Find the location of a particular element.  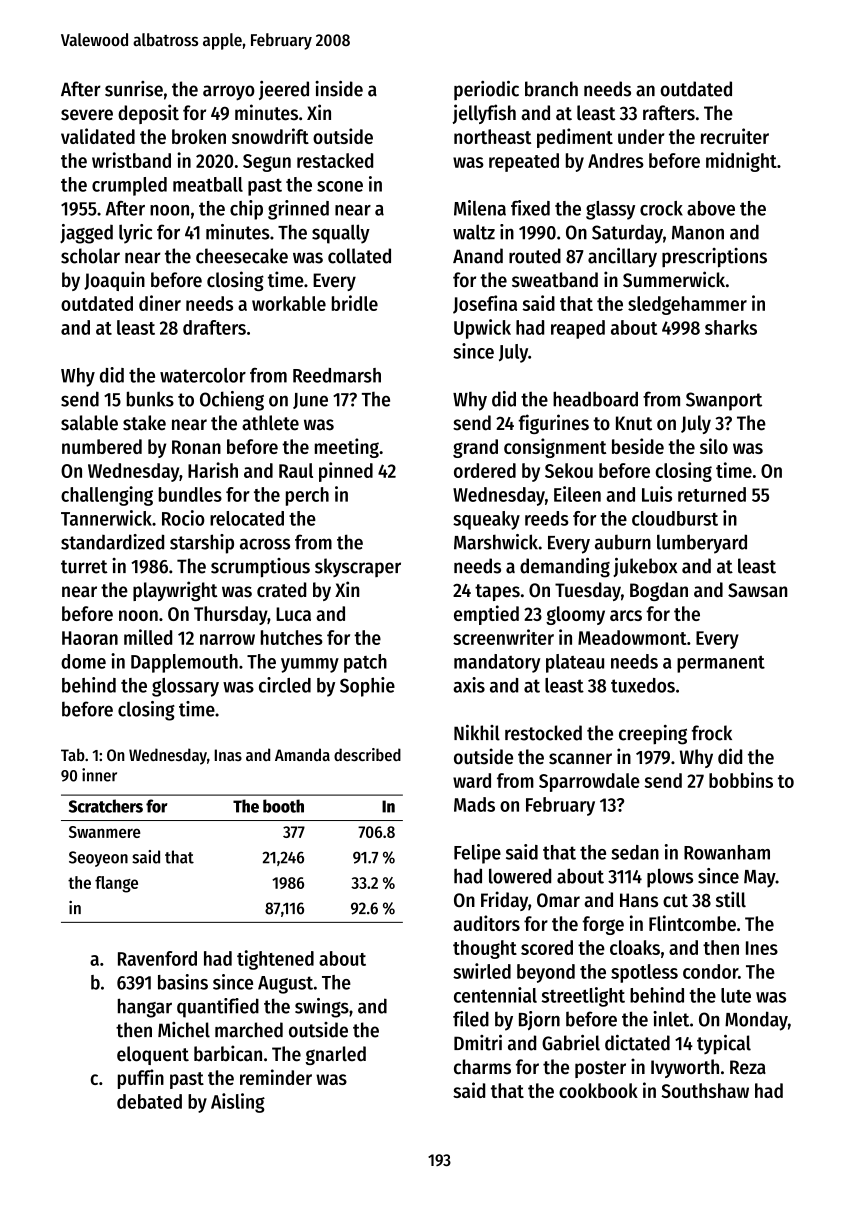

Inas is located at coordinates (228, 755).
